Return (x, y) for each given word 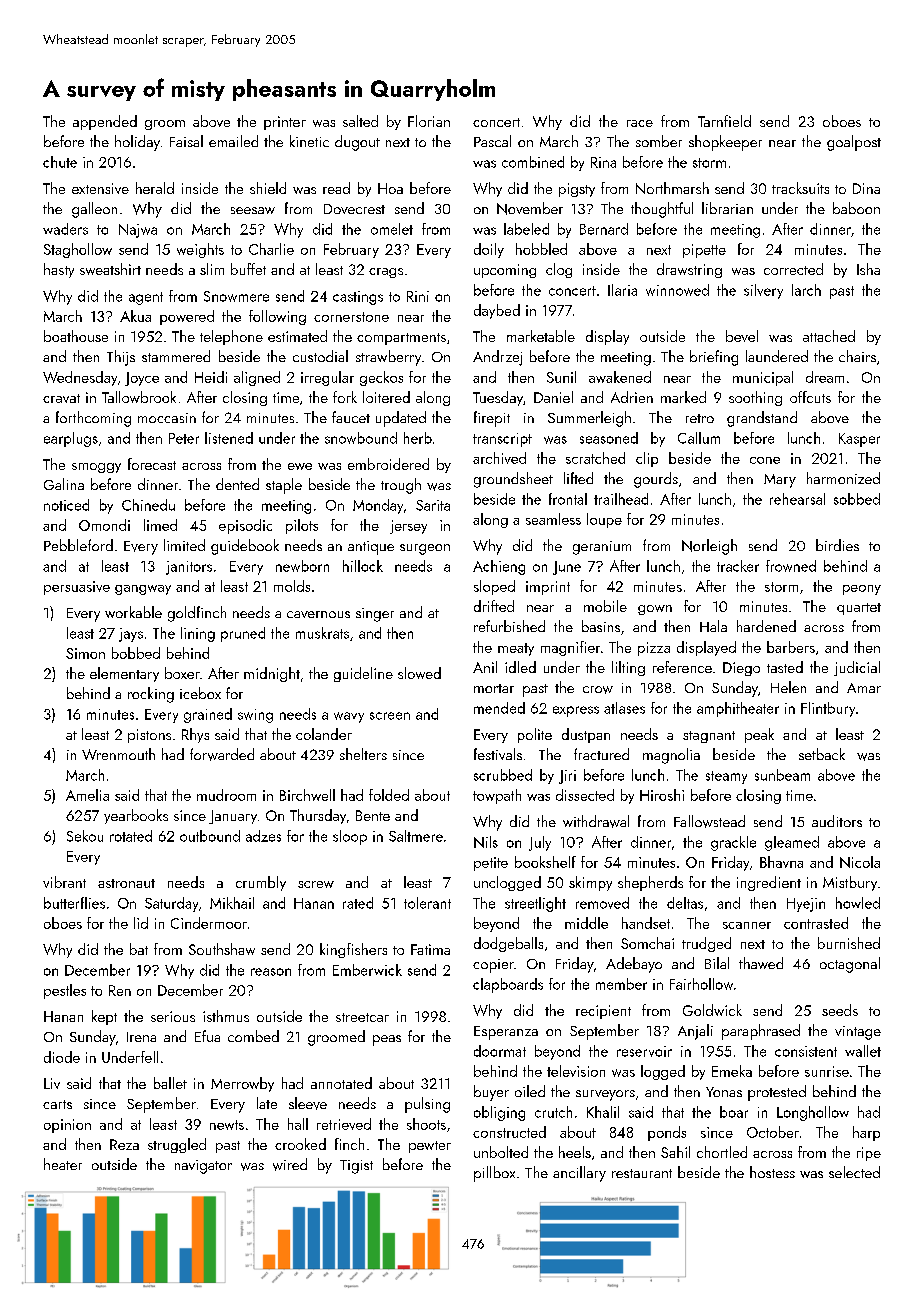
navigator (203, 1167)
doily (489, 250)
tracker (738, 566)
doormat (500, 1051)
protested (777, 1093)
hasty (59, 270)
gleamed (792, 843)
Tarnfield (724, 121)
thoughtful (662, 210)
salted (360, 121)
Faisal (186, 141)
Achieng (499, 567)
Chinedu (148, 505)
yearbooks (136, 816)
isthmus (226, 1016)
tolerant (427, 903)
